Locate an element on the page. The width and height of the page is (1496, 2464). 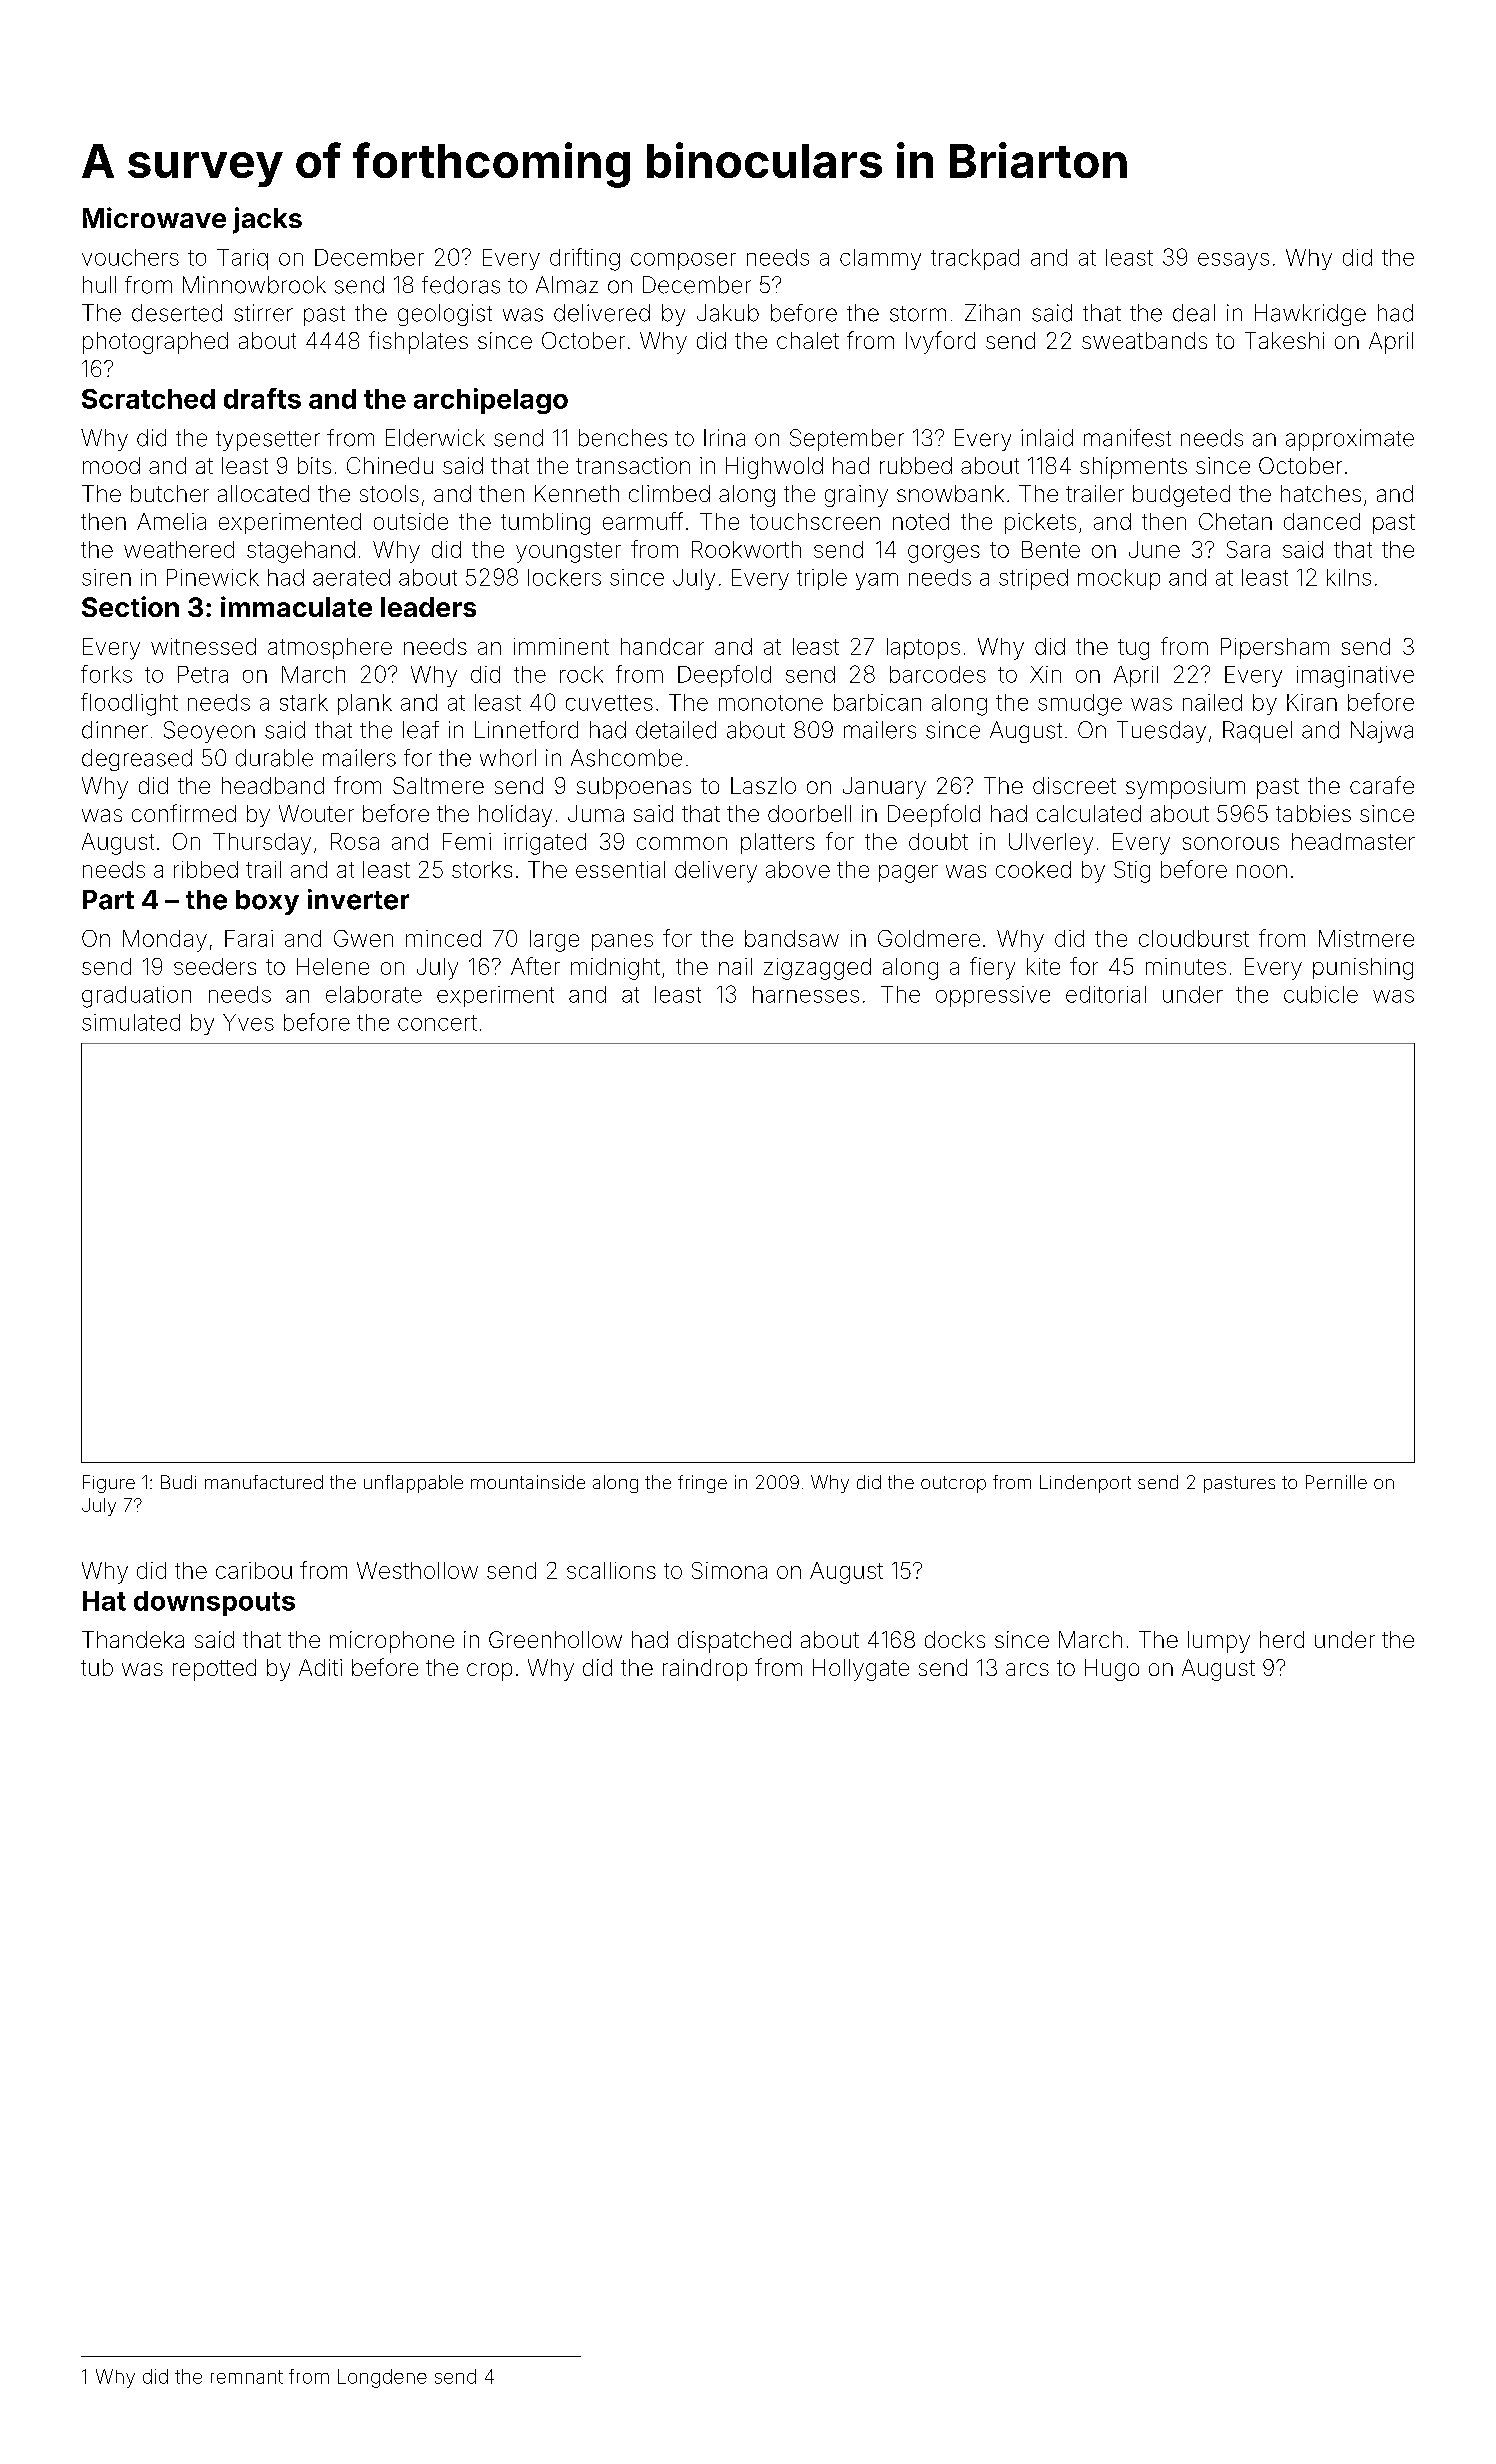
outside is located at coordinates (411, 521).
